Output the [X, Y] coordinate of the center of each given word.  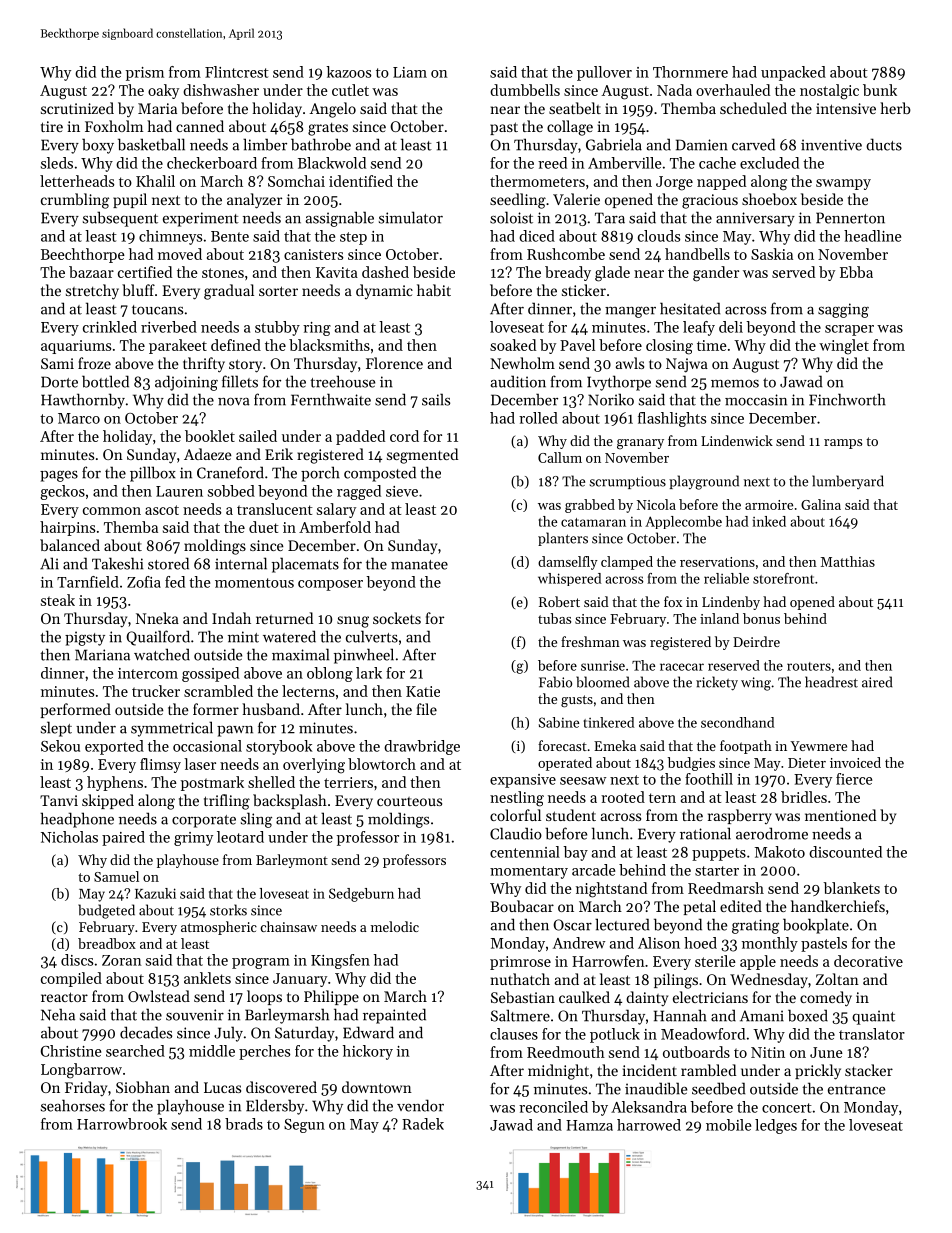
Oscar [572, 925]
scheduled [753, 108]
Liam [410, 72]
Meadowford [703, 1034]
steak [58, 600]
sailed [258, 436]
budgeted [106, 911]
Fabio [555, 682]
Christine [71, 1051]
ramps [843, 444]
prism [145, 74]
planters [563, 539]
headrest [831, 682]
